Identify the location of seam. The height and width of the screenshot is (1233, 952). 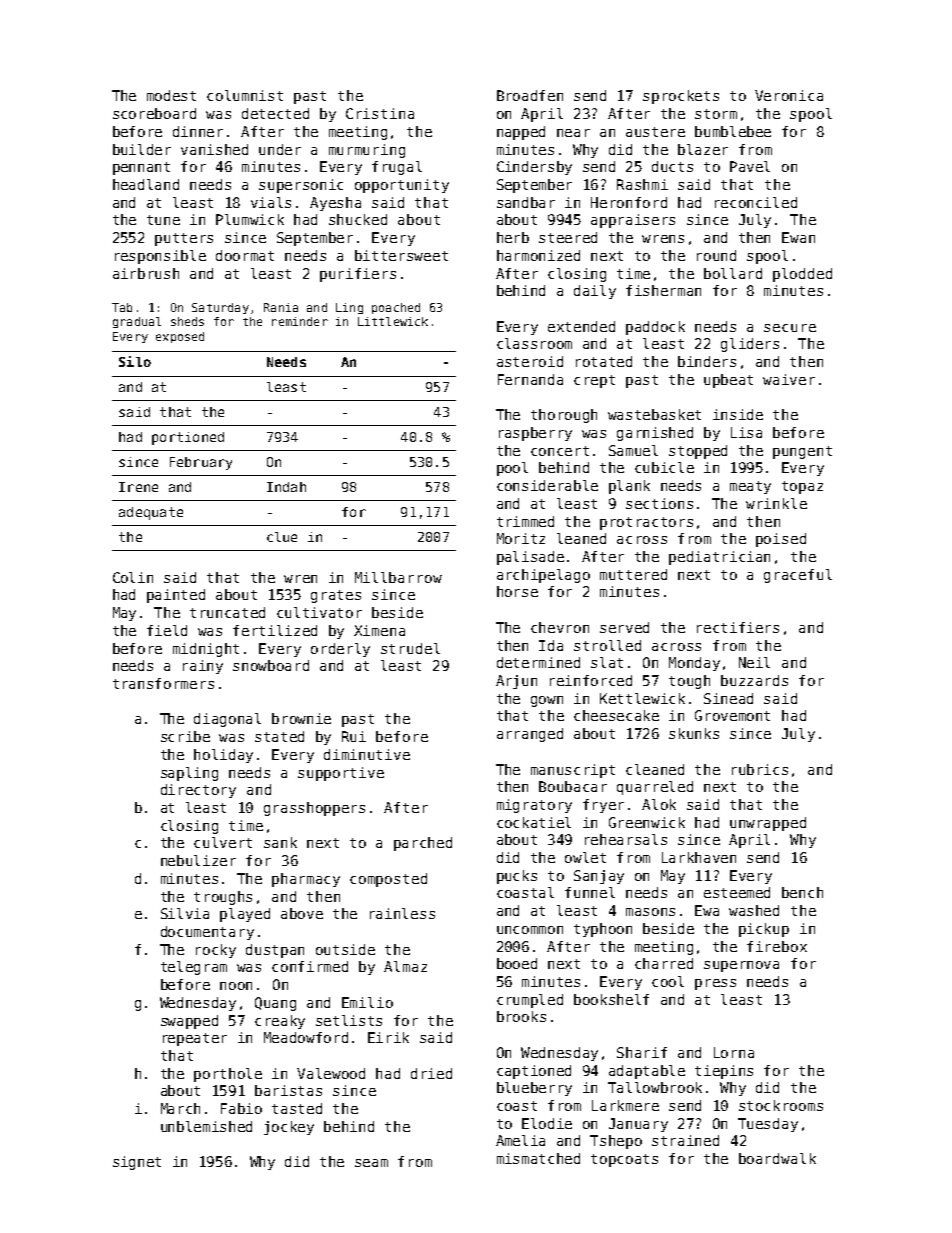
(371, 1163).
